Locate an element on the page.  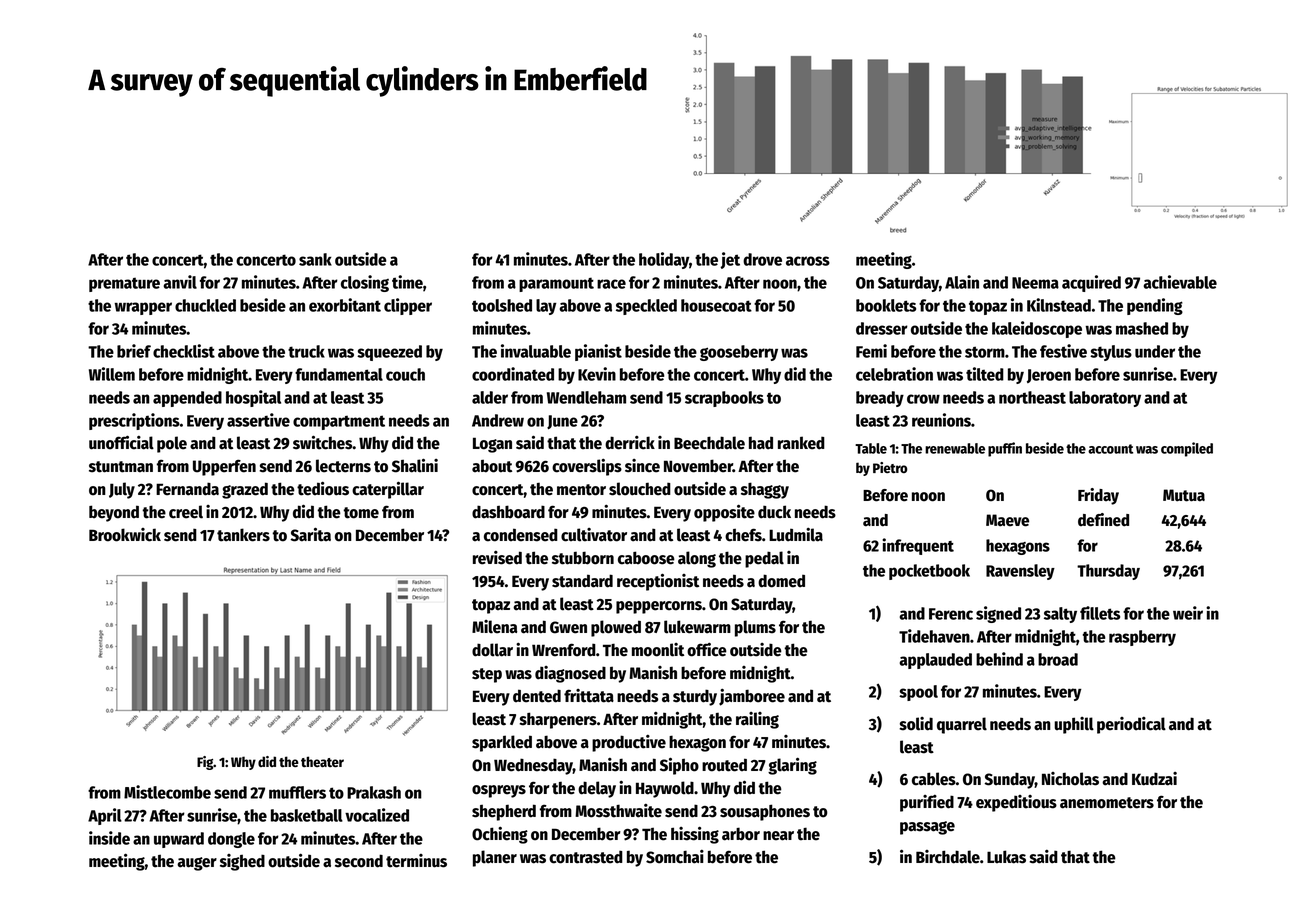
Milena is located at coordinates (495, 627).
